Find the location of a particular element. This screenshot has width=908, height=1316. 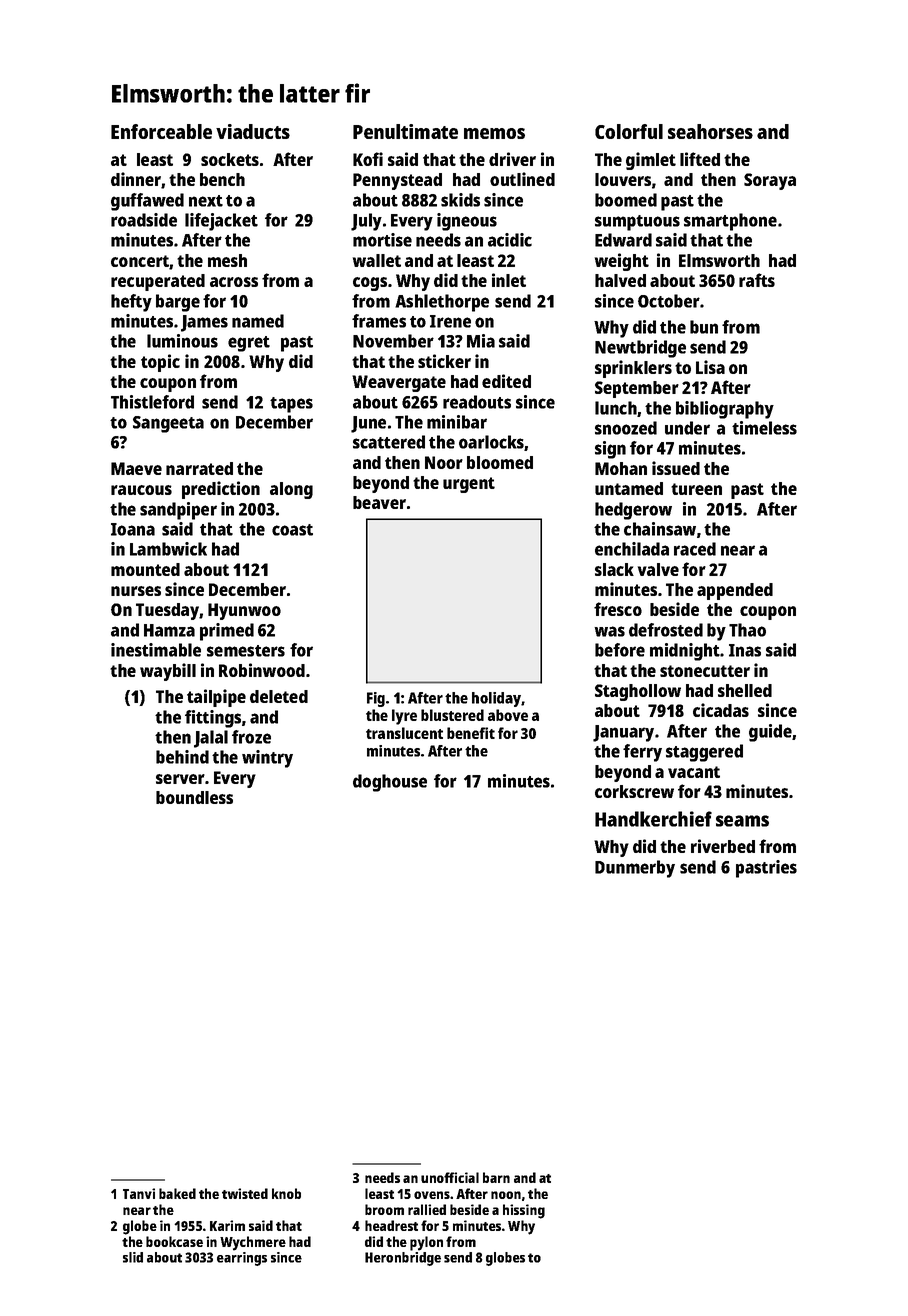

coast is located at coordinates (292, 530).
